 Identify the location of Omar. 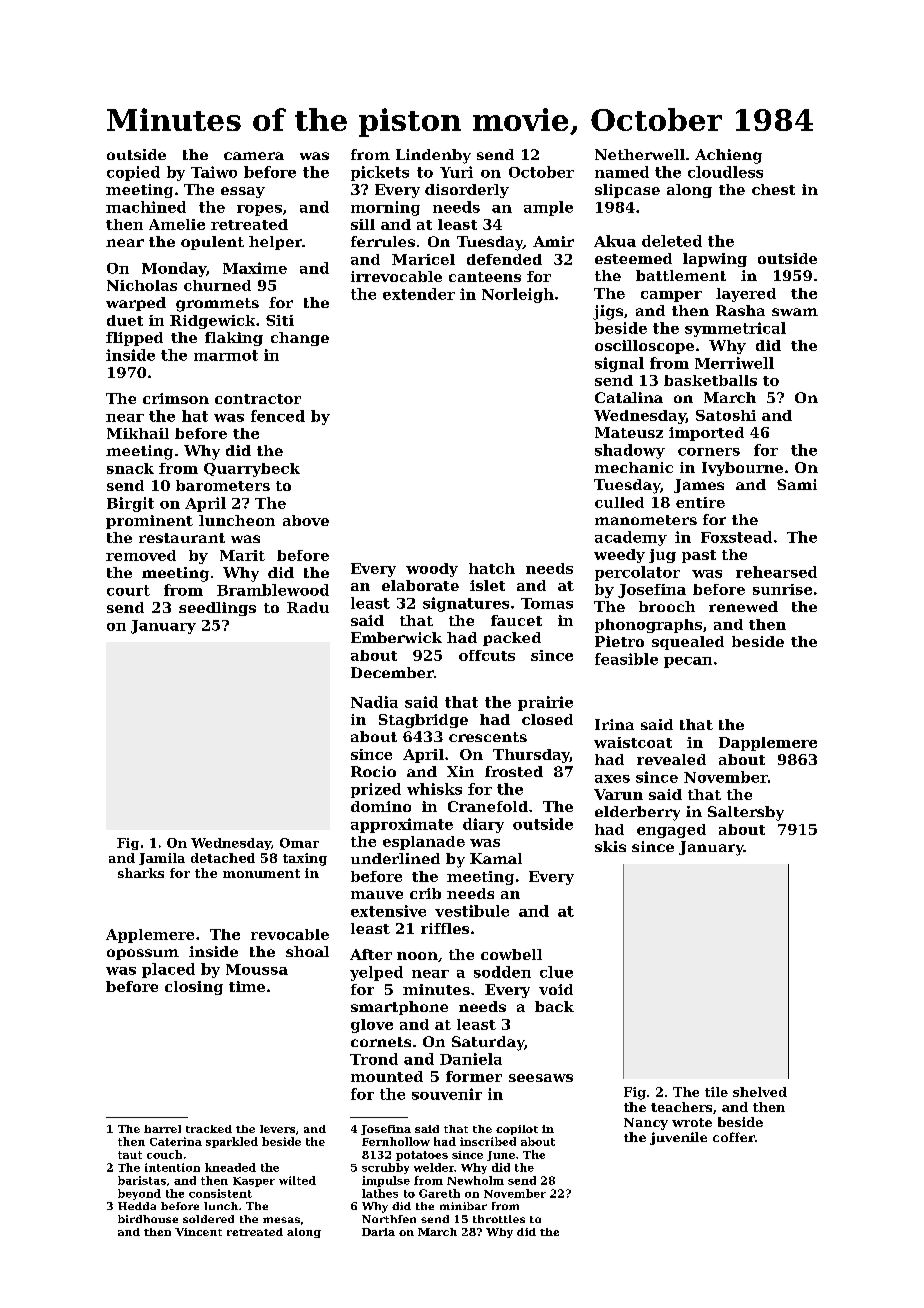
(299, 843).
